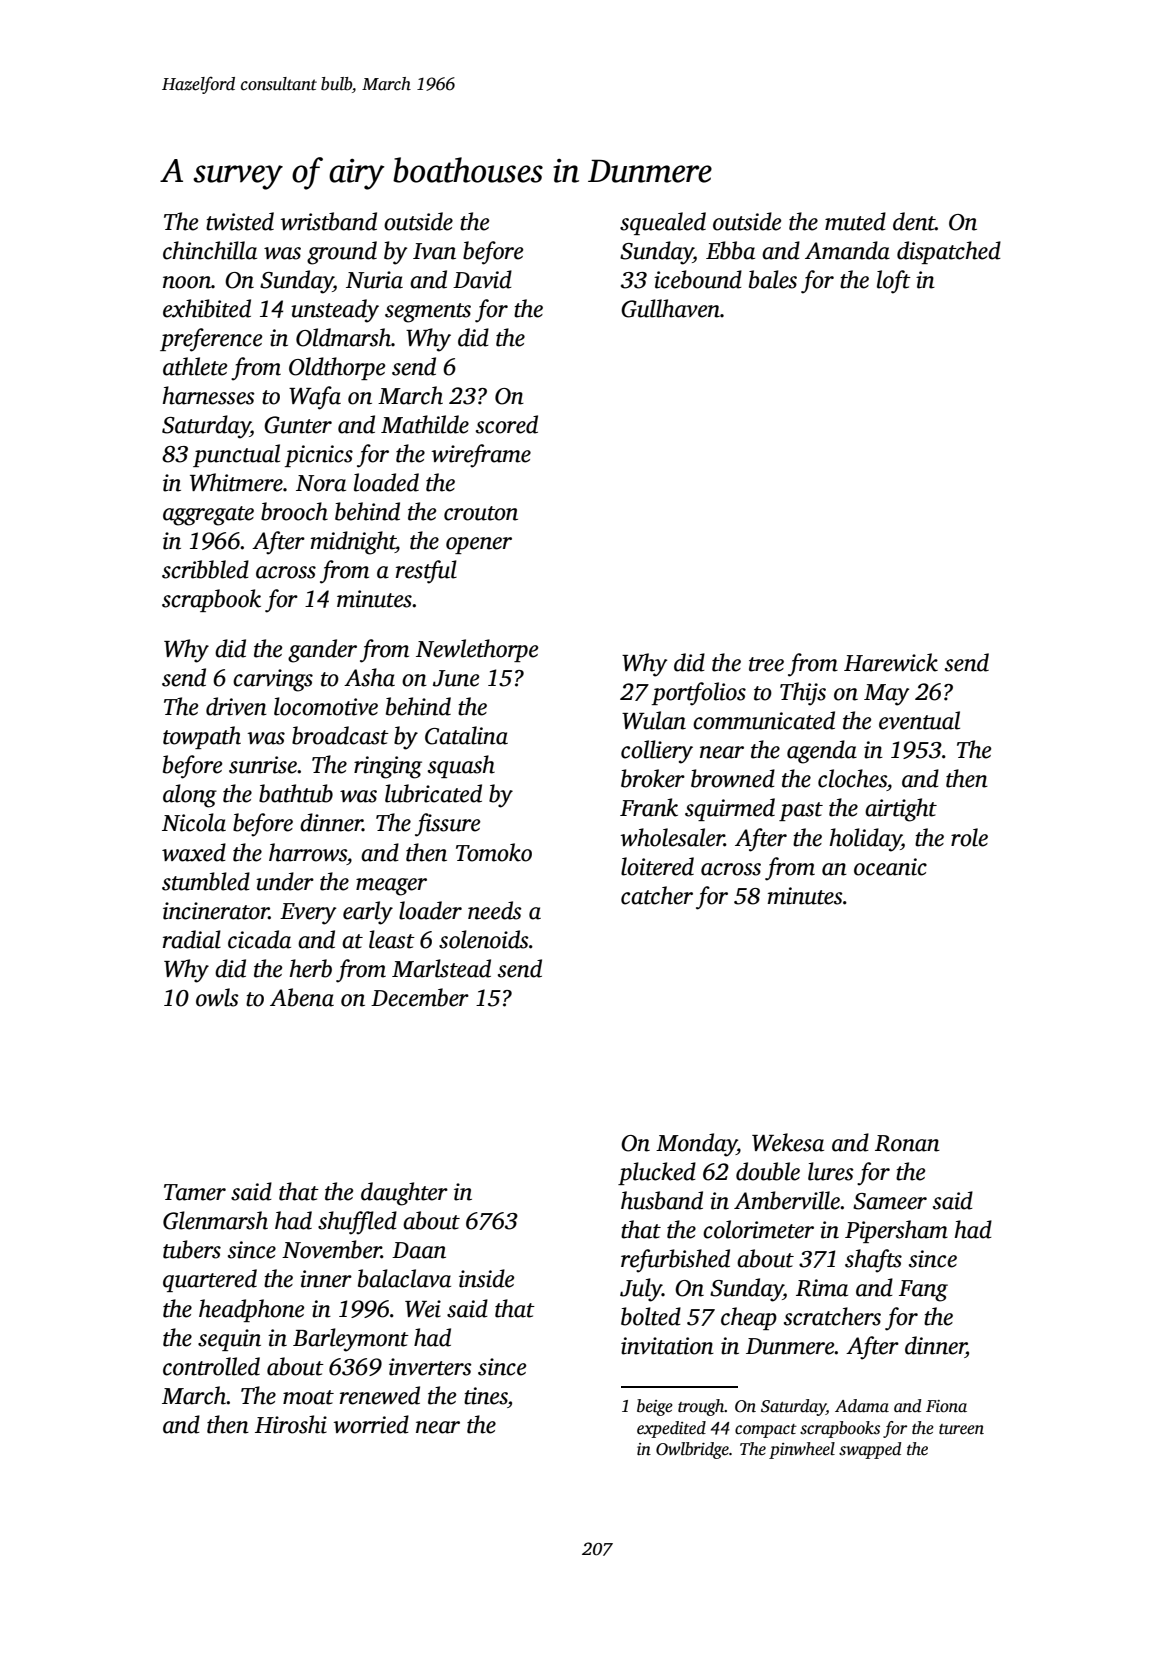  I want to click on broadcast, so click(340, 735).
